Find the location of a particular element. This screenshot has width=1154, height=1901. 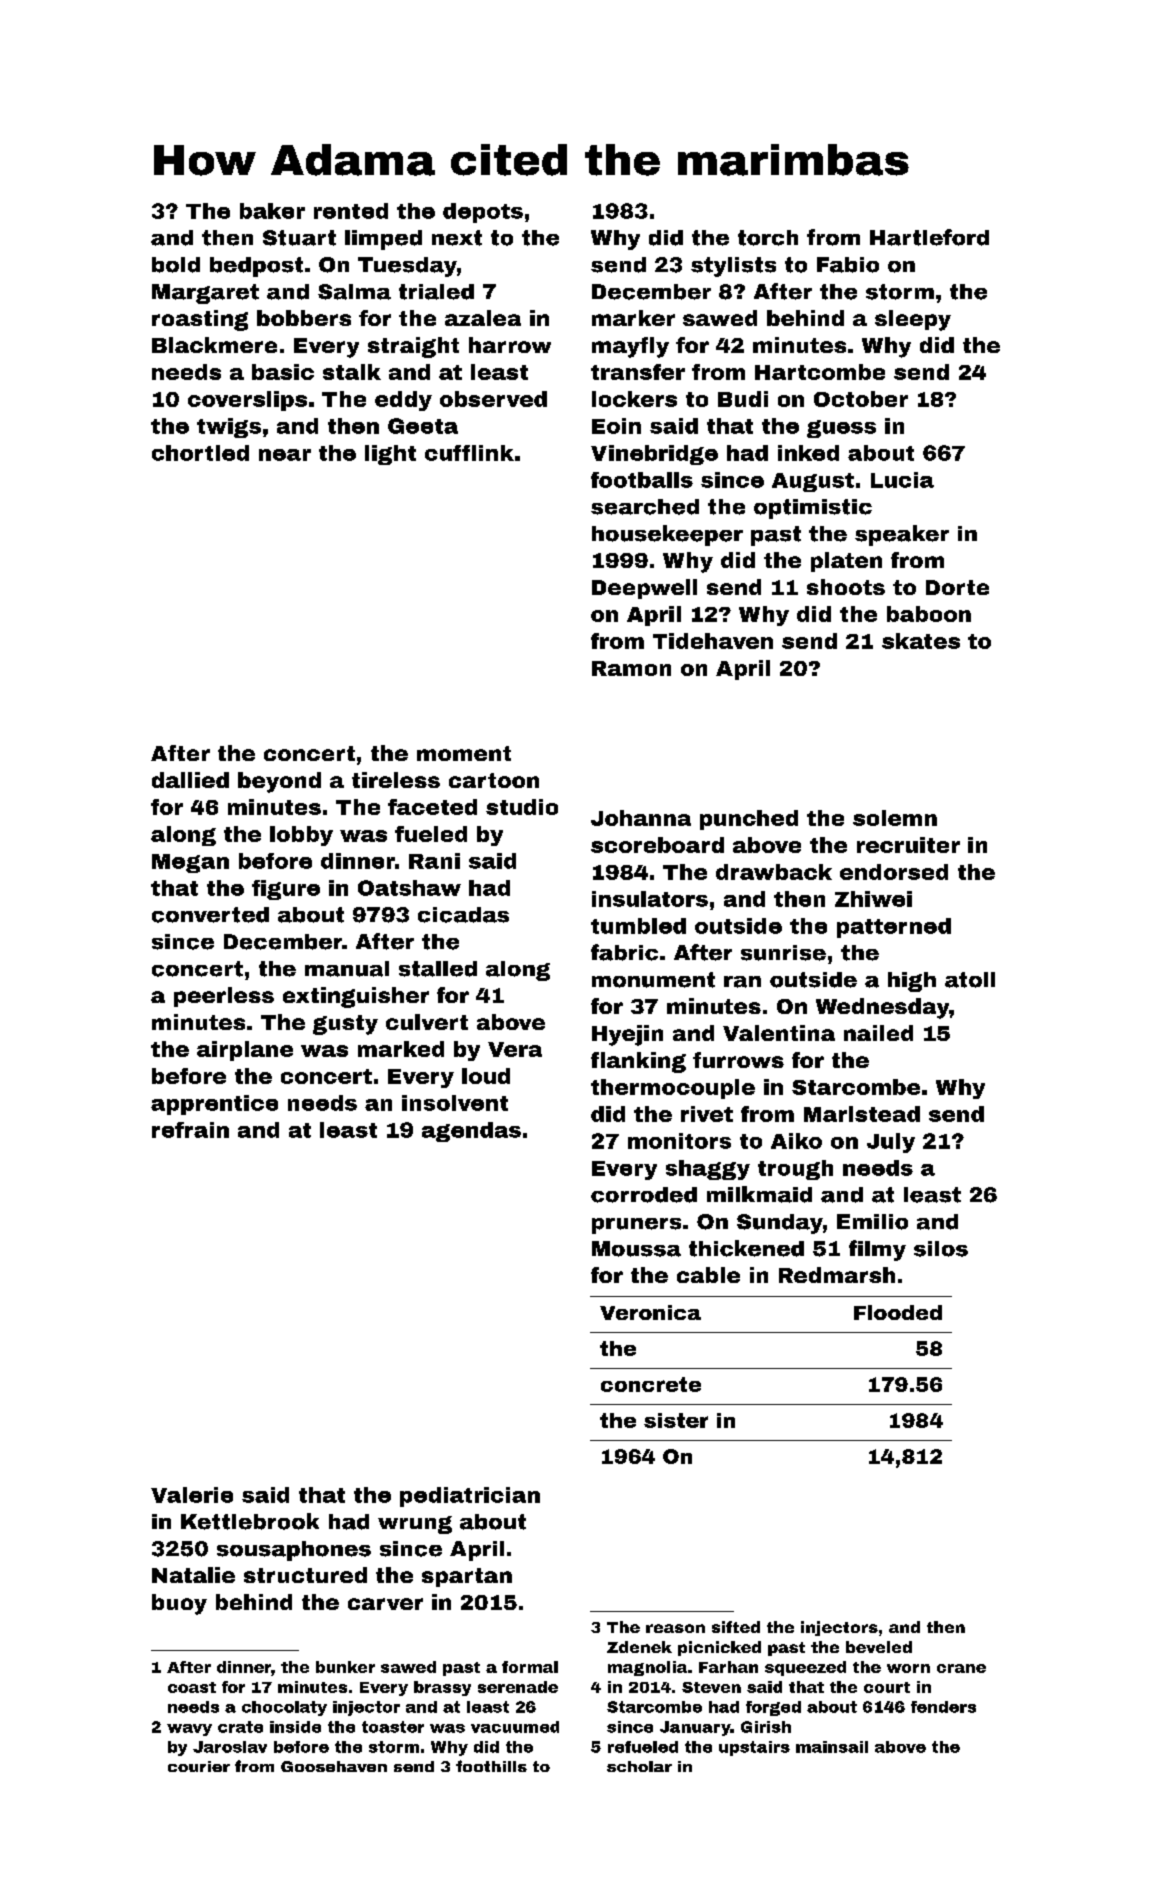

scholar is located at coordinates (639, 1766).
